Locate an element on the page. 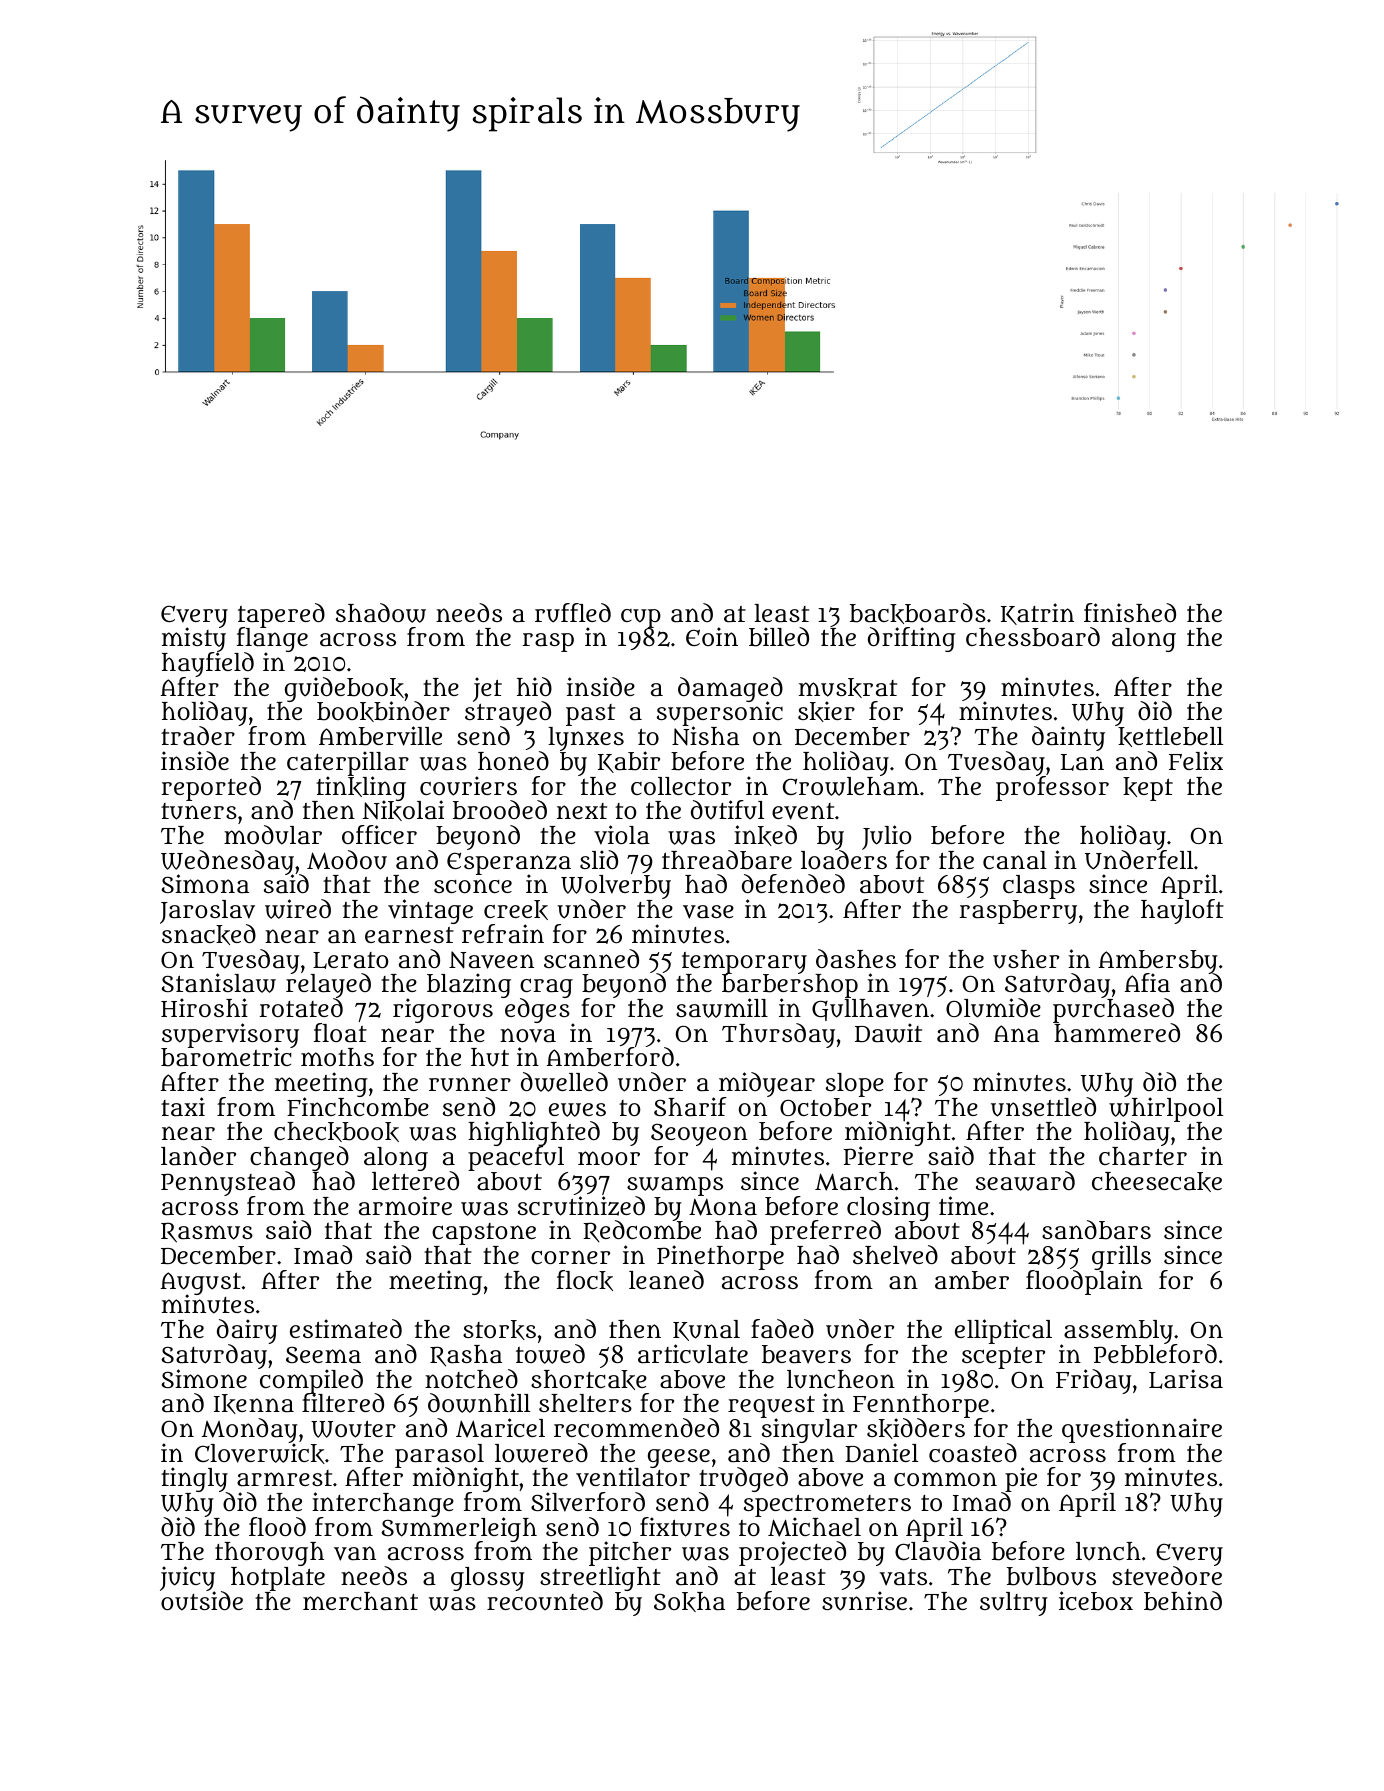 This document has width=1384, height=1791. merchant is located at coordinates (360, 1601).
